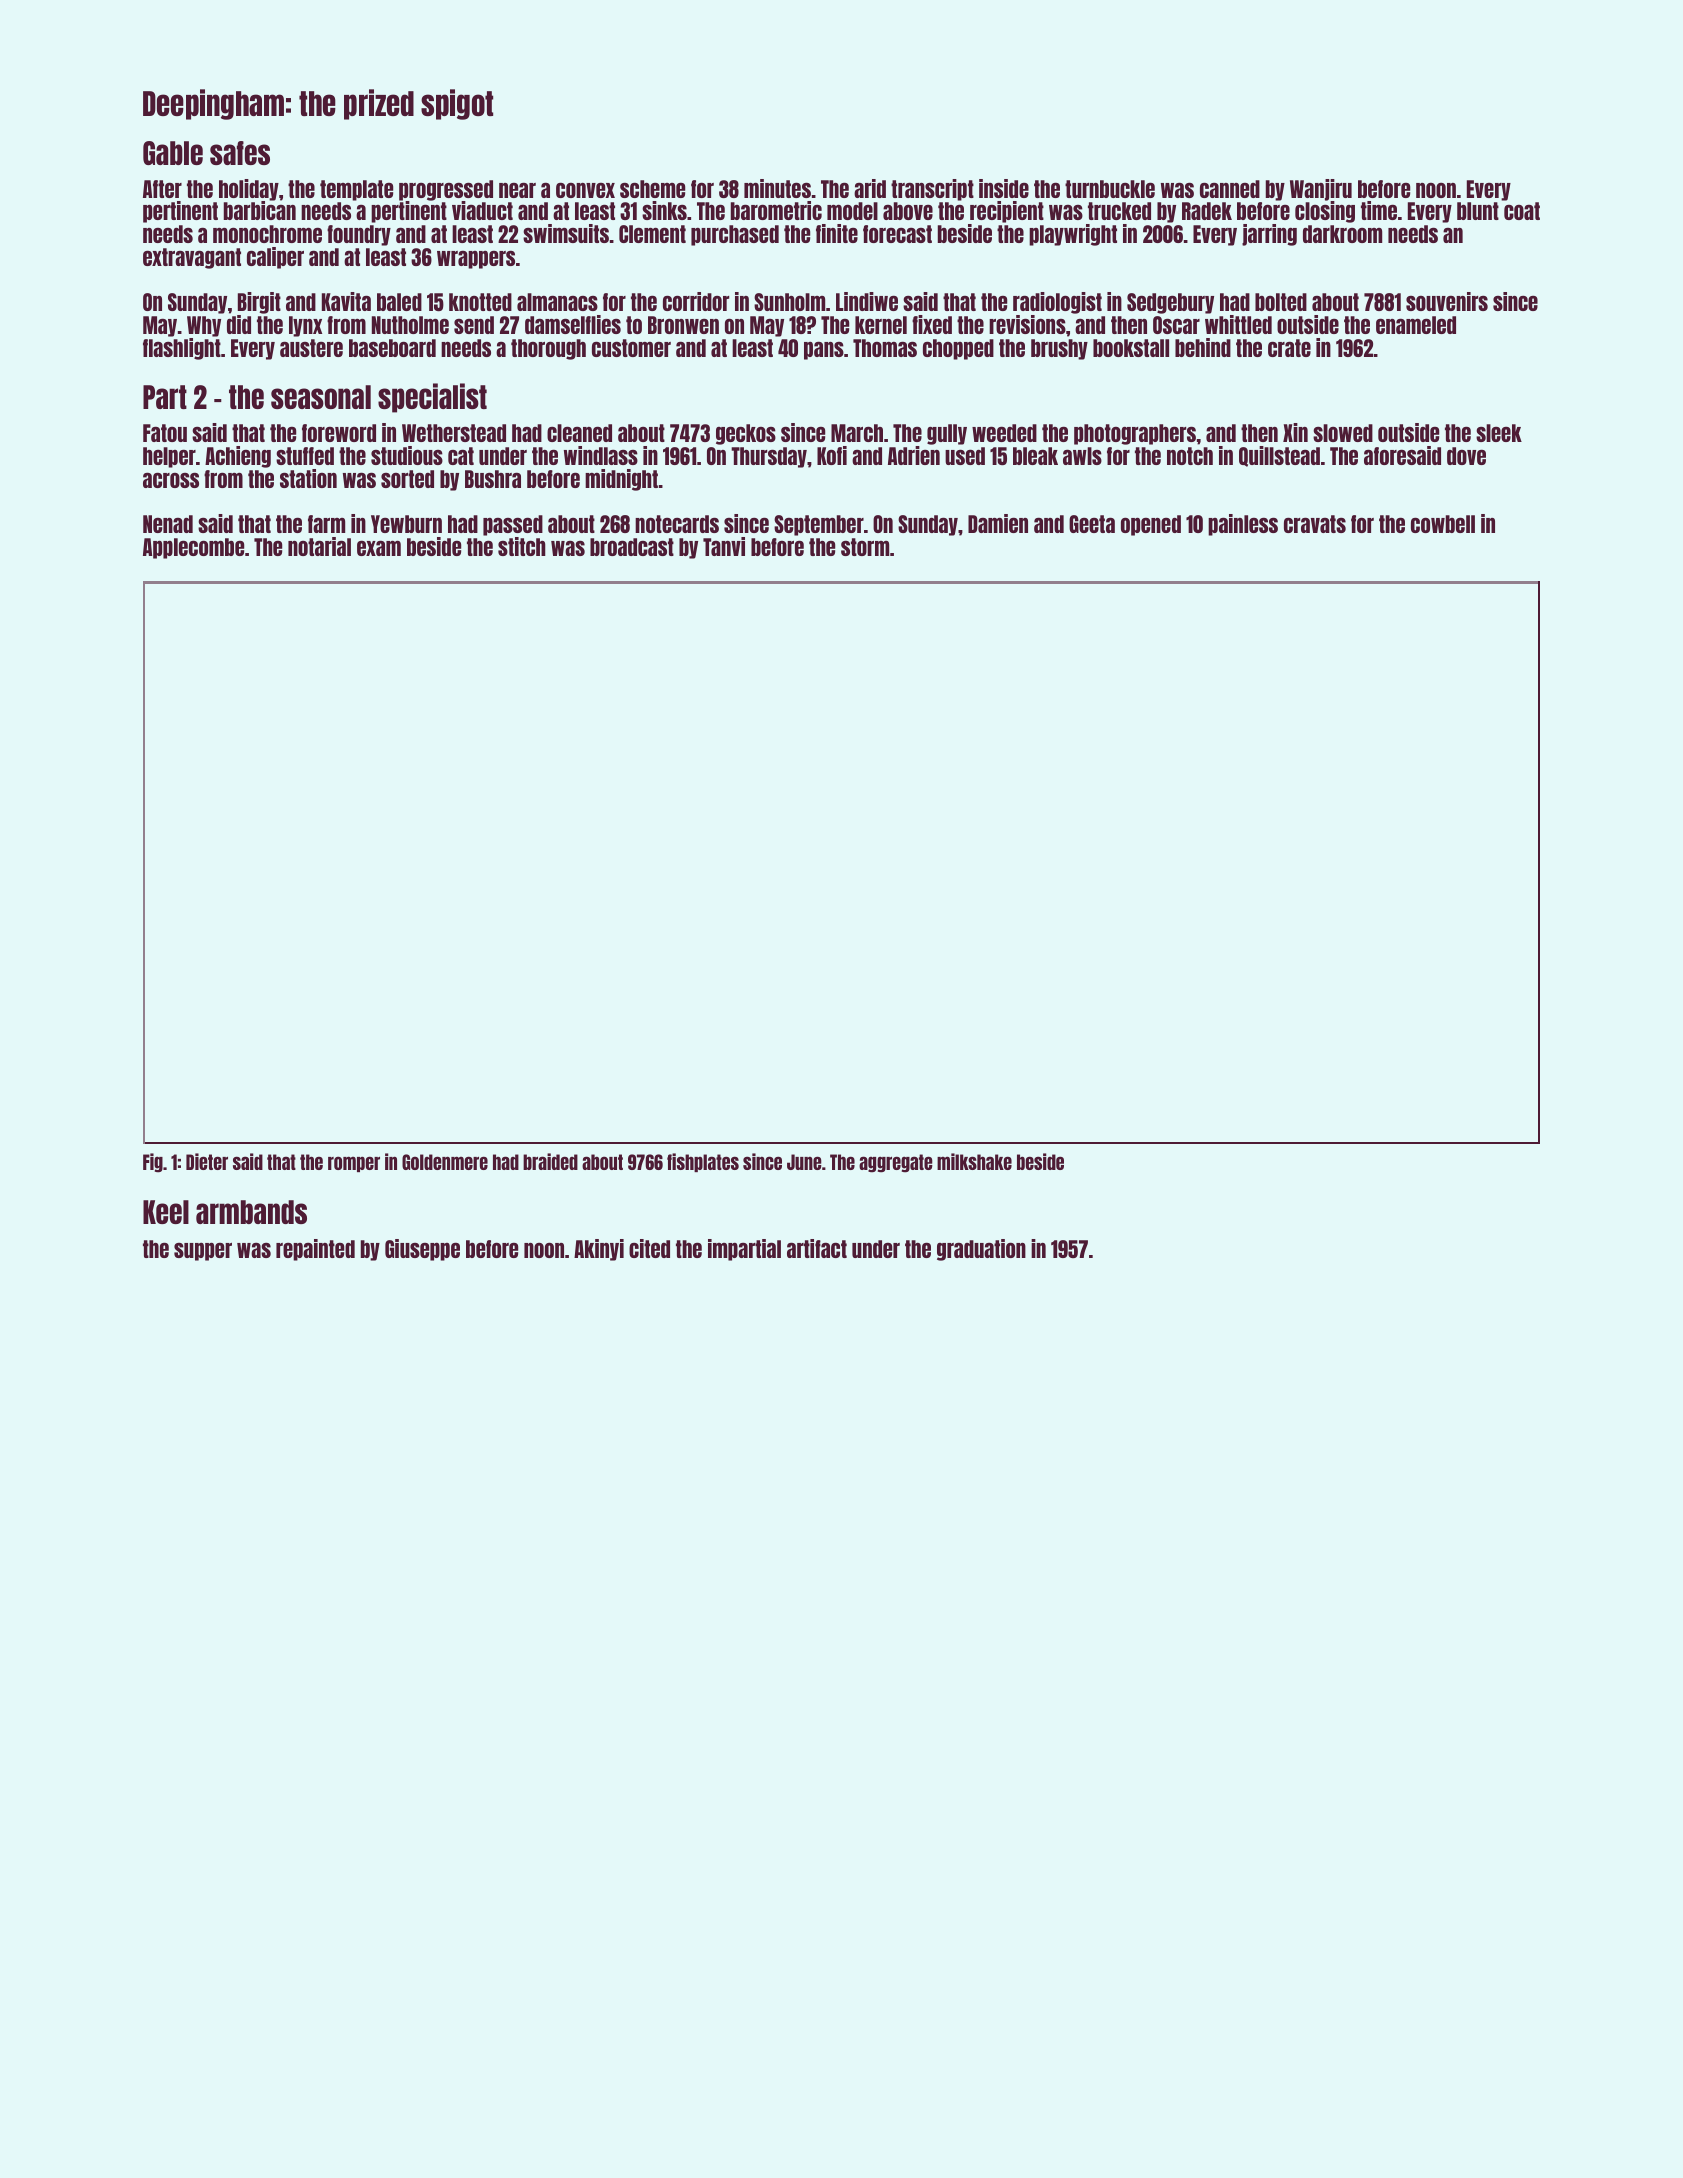  Describe the element at coordinates (981, 1250) in the screenshot. I see `graduation` at that location.
